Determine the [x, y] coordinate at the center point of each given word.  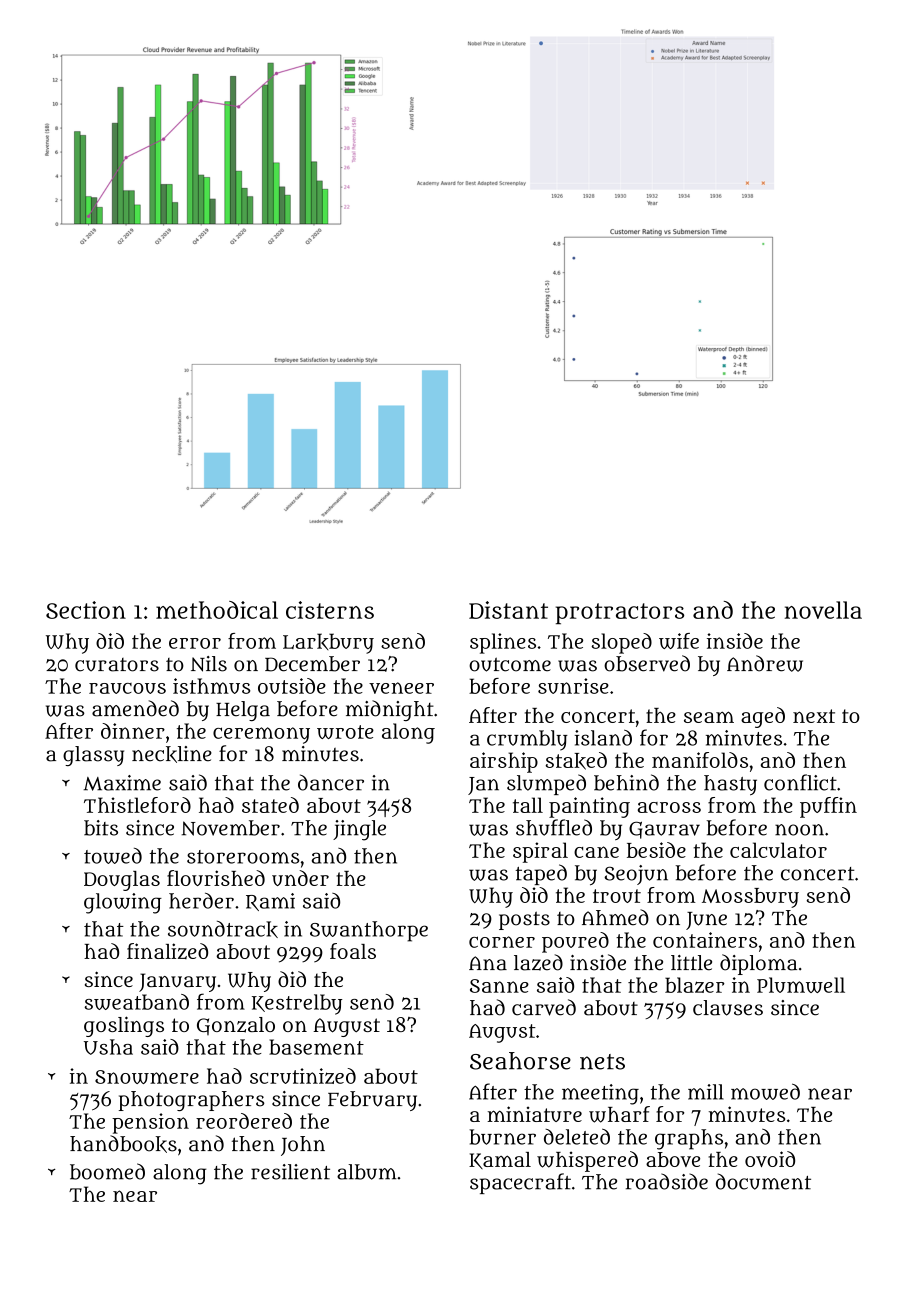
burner [502, 1137]
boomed [107, 1171]
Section [86, 610]
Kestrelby [297, 1004]
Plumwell [801, 985]
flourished [216, 878]
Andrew [765, 663]
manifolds [700, 760]
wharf [619, 1114]
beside [656, 850]
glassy [93, 756]
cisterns [330, 610]
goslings [124, 1026]
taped [541, 874]
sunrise [573, 686]
